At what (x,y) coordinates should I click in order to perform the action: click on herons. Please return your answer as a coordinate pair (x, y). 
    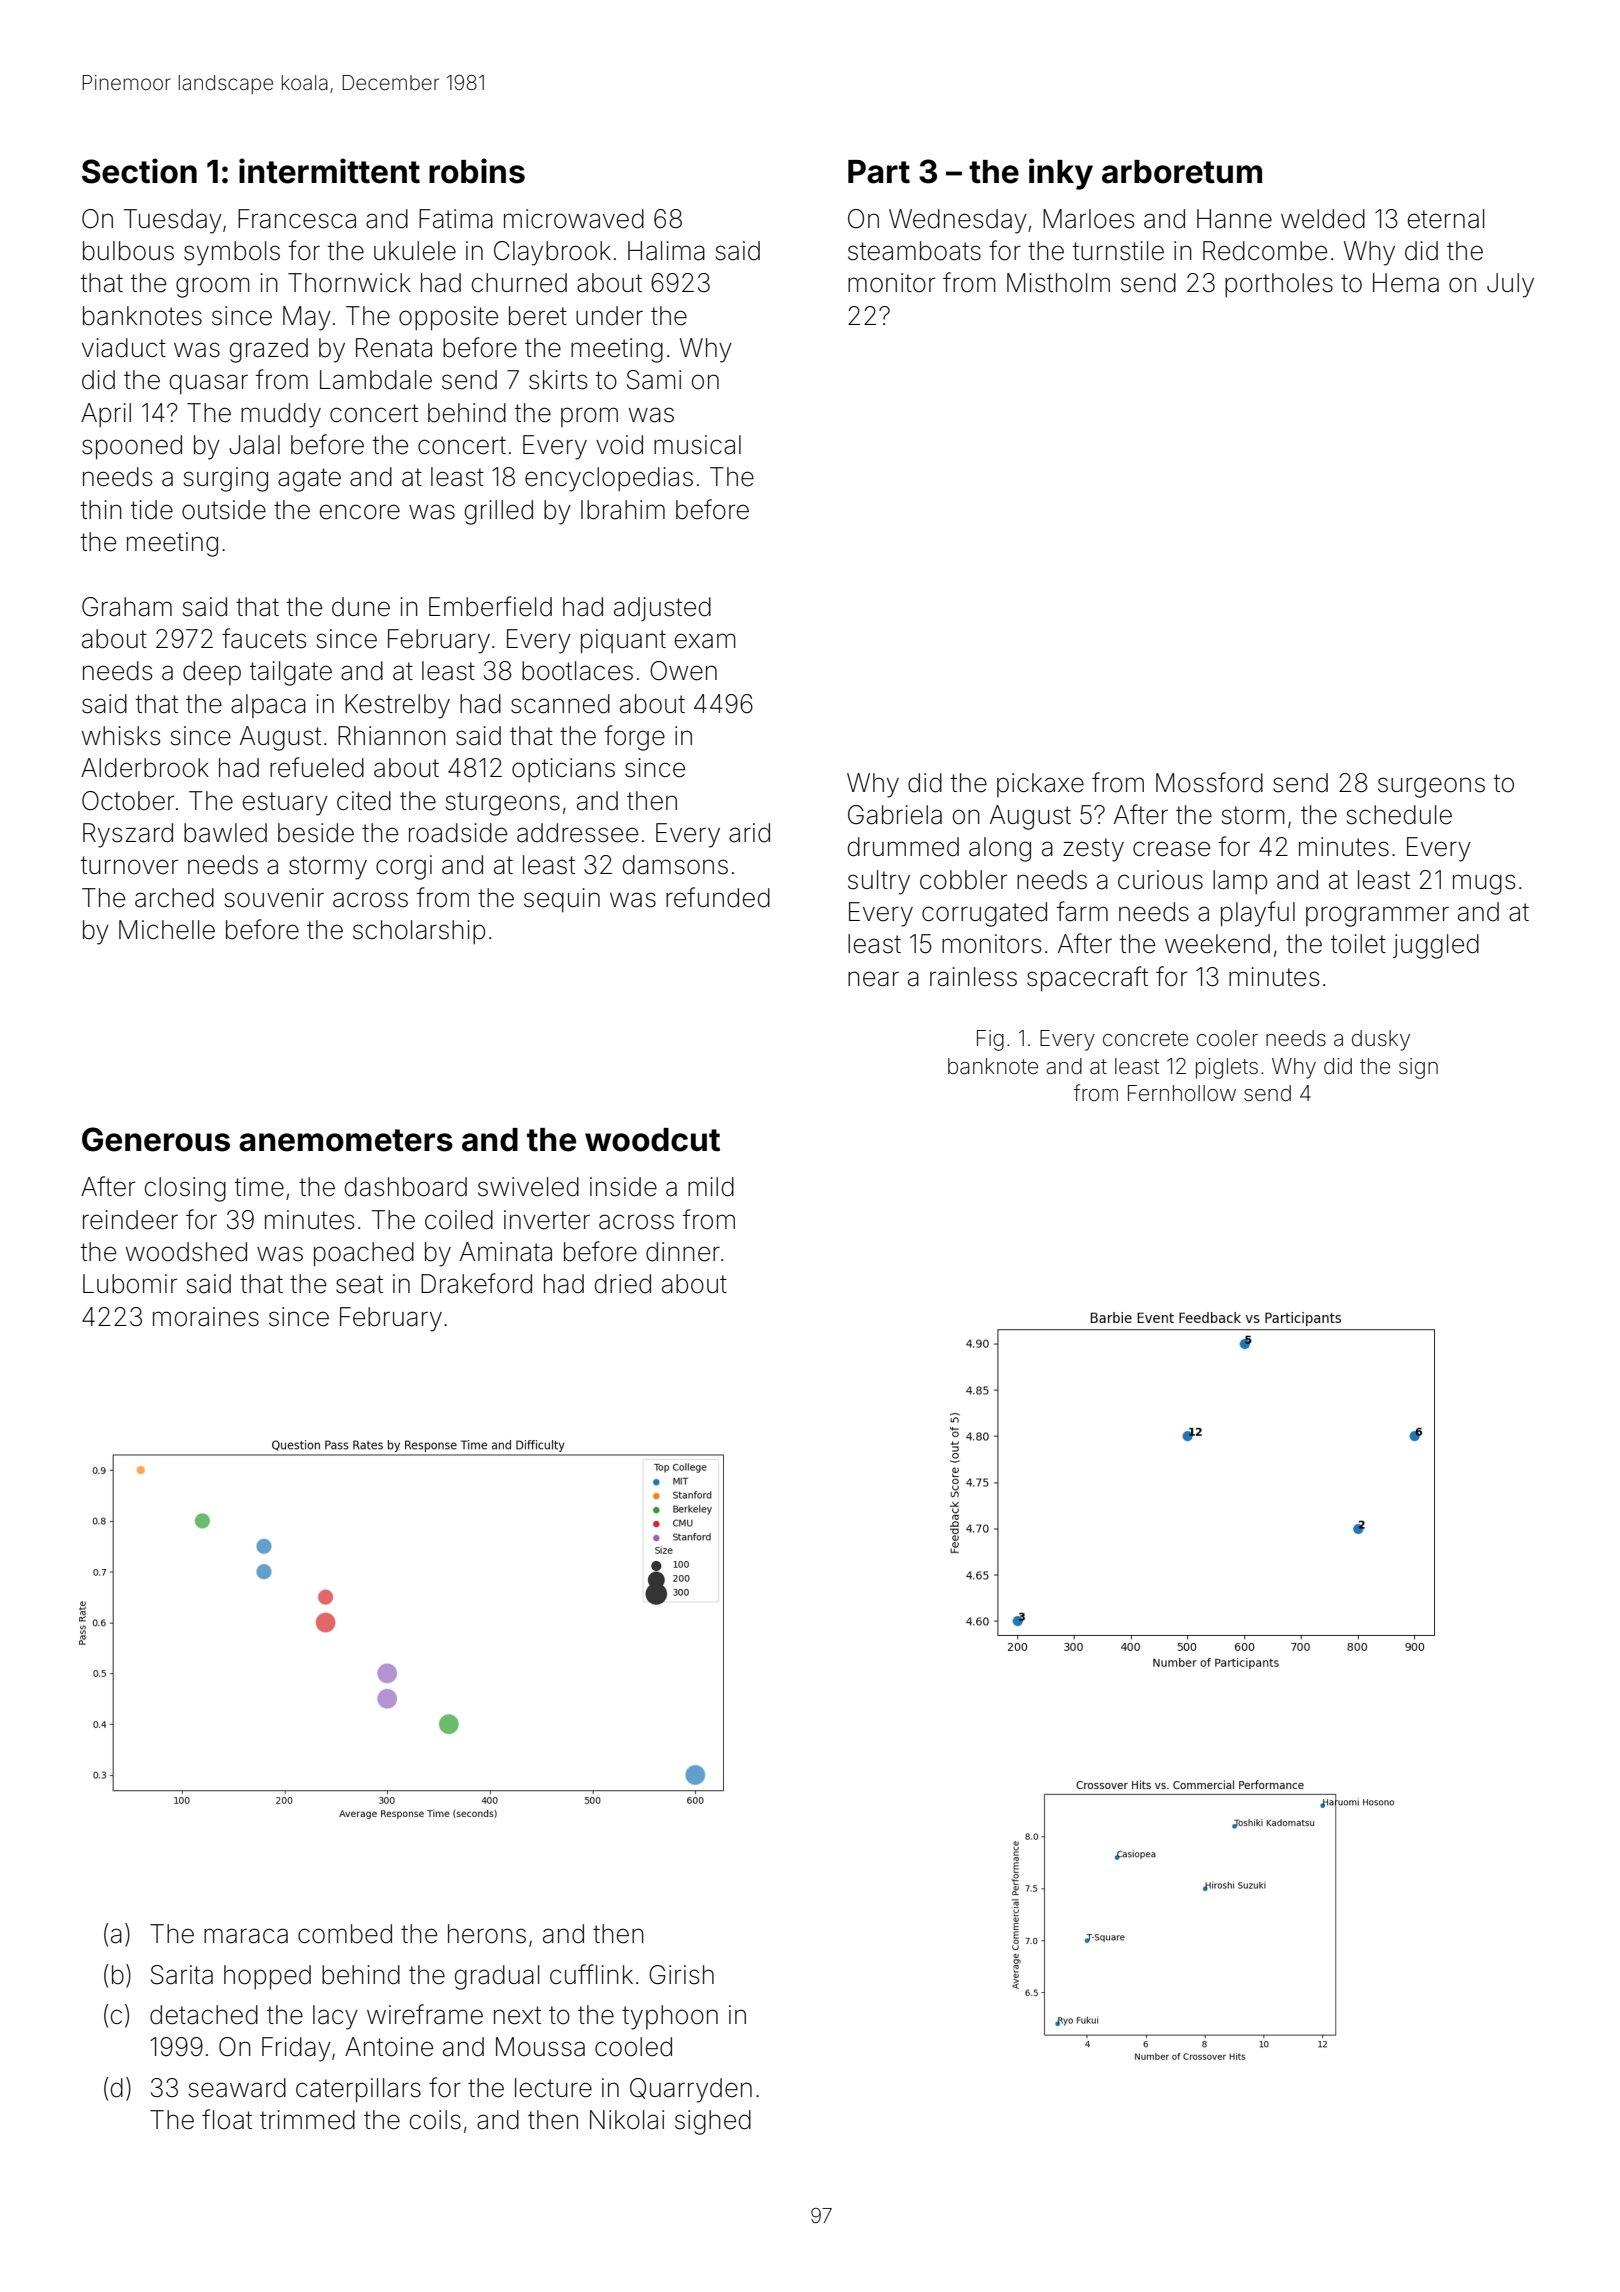
    Looking at the image, I should click on (487, 1934).
